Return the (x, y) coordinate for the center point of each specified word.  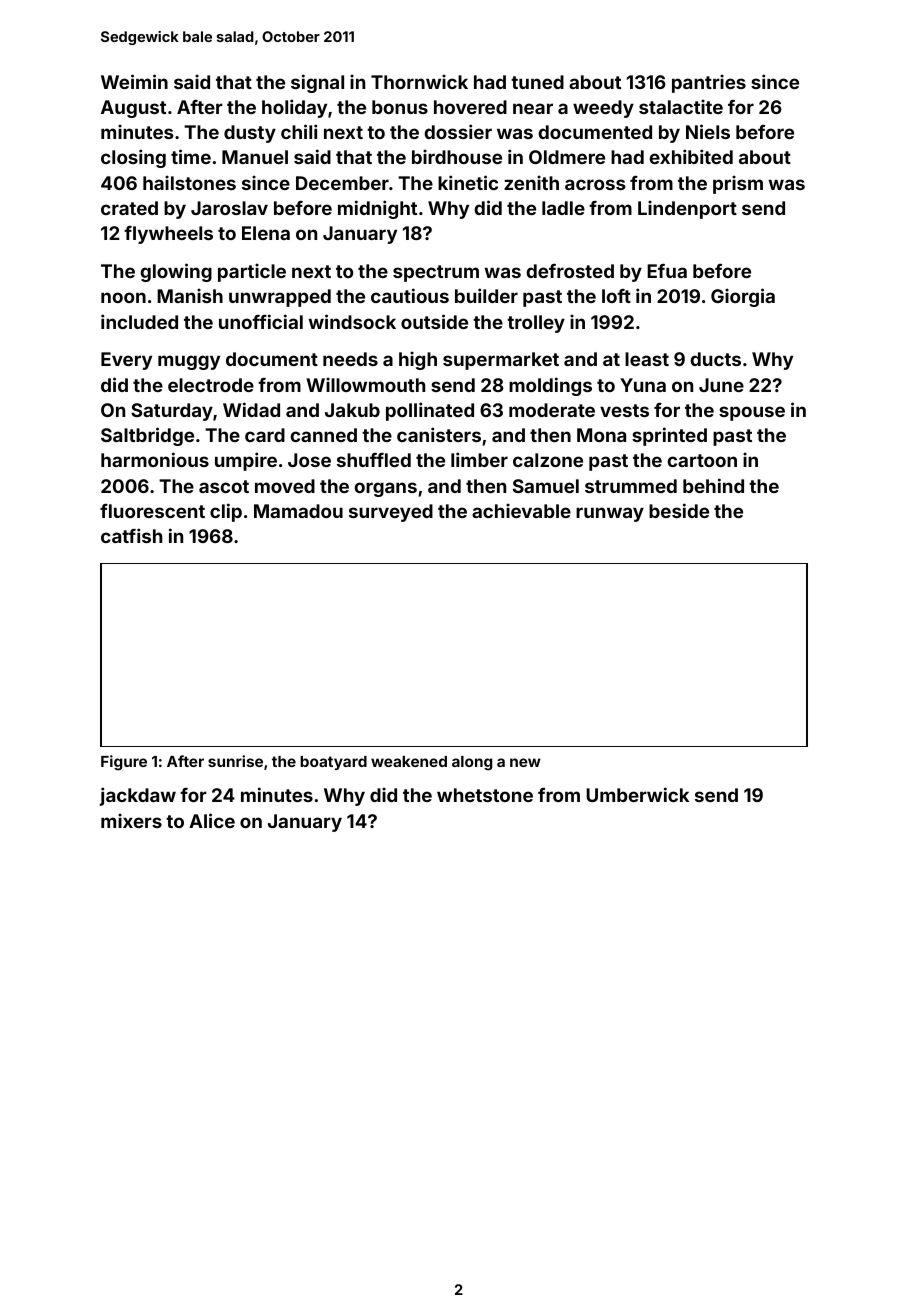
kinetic (468, 182)
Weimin (134, 81)
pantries (709, 83)
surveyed (391, 513)
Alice (212, 820)
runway (610, 514)
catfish (131, 535)
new (525, 762)
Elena (266, 233)
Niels (708, 131)
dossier (458, 131)
